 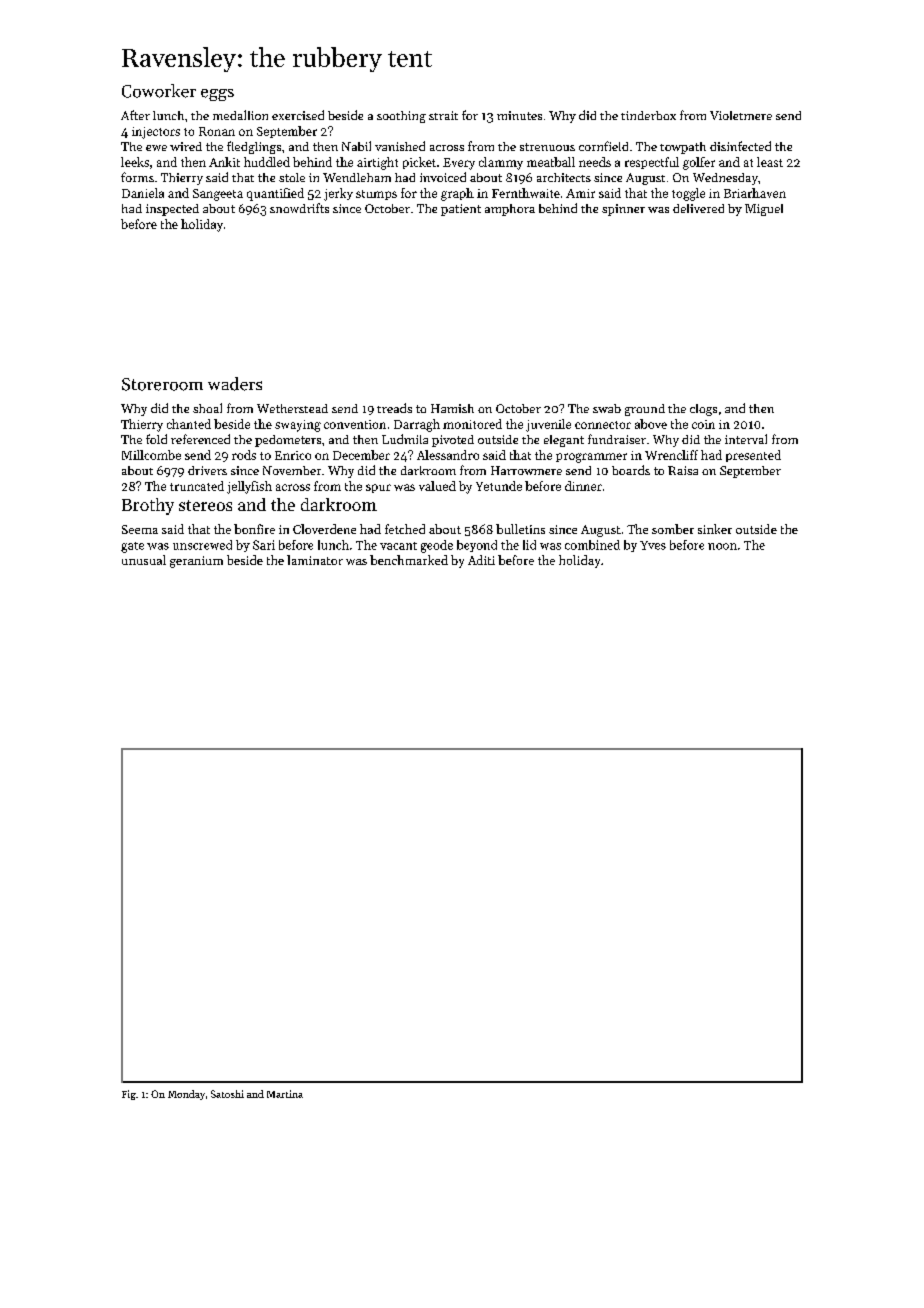 I want to click on Monday, so click(x=186, y=1095).
